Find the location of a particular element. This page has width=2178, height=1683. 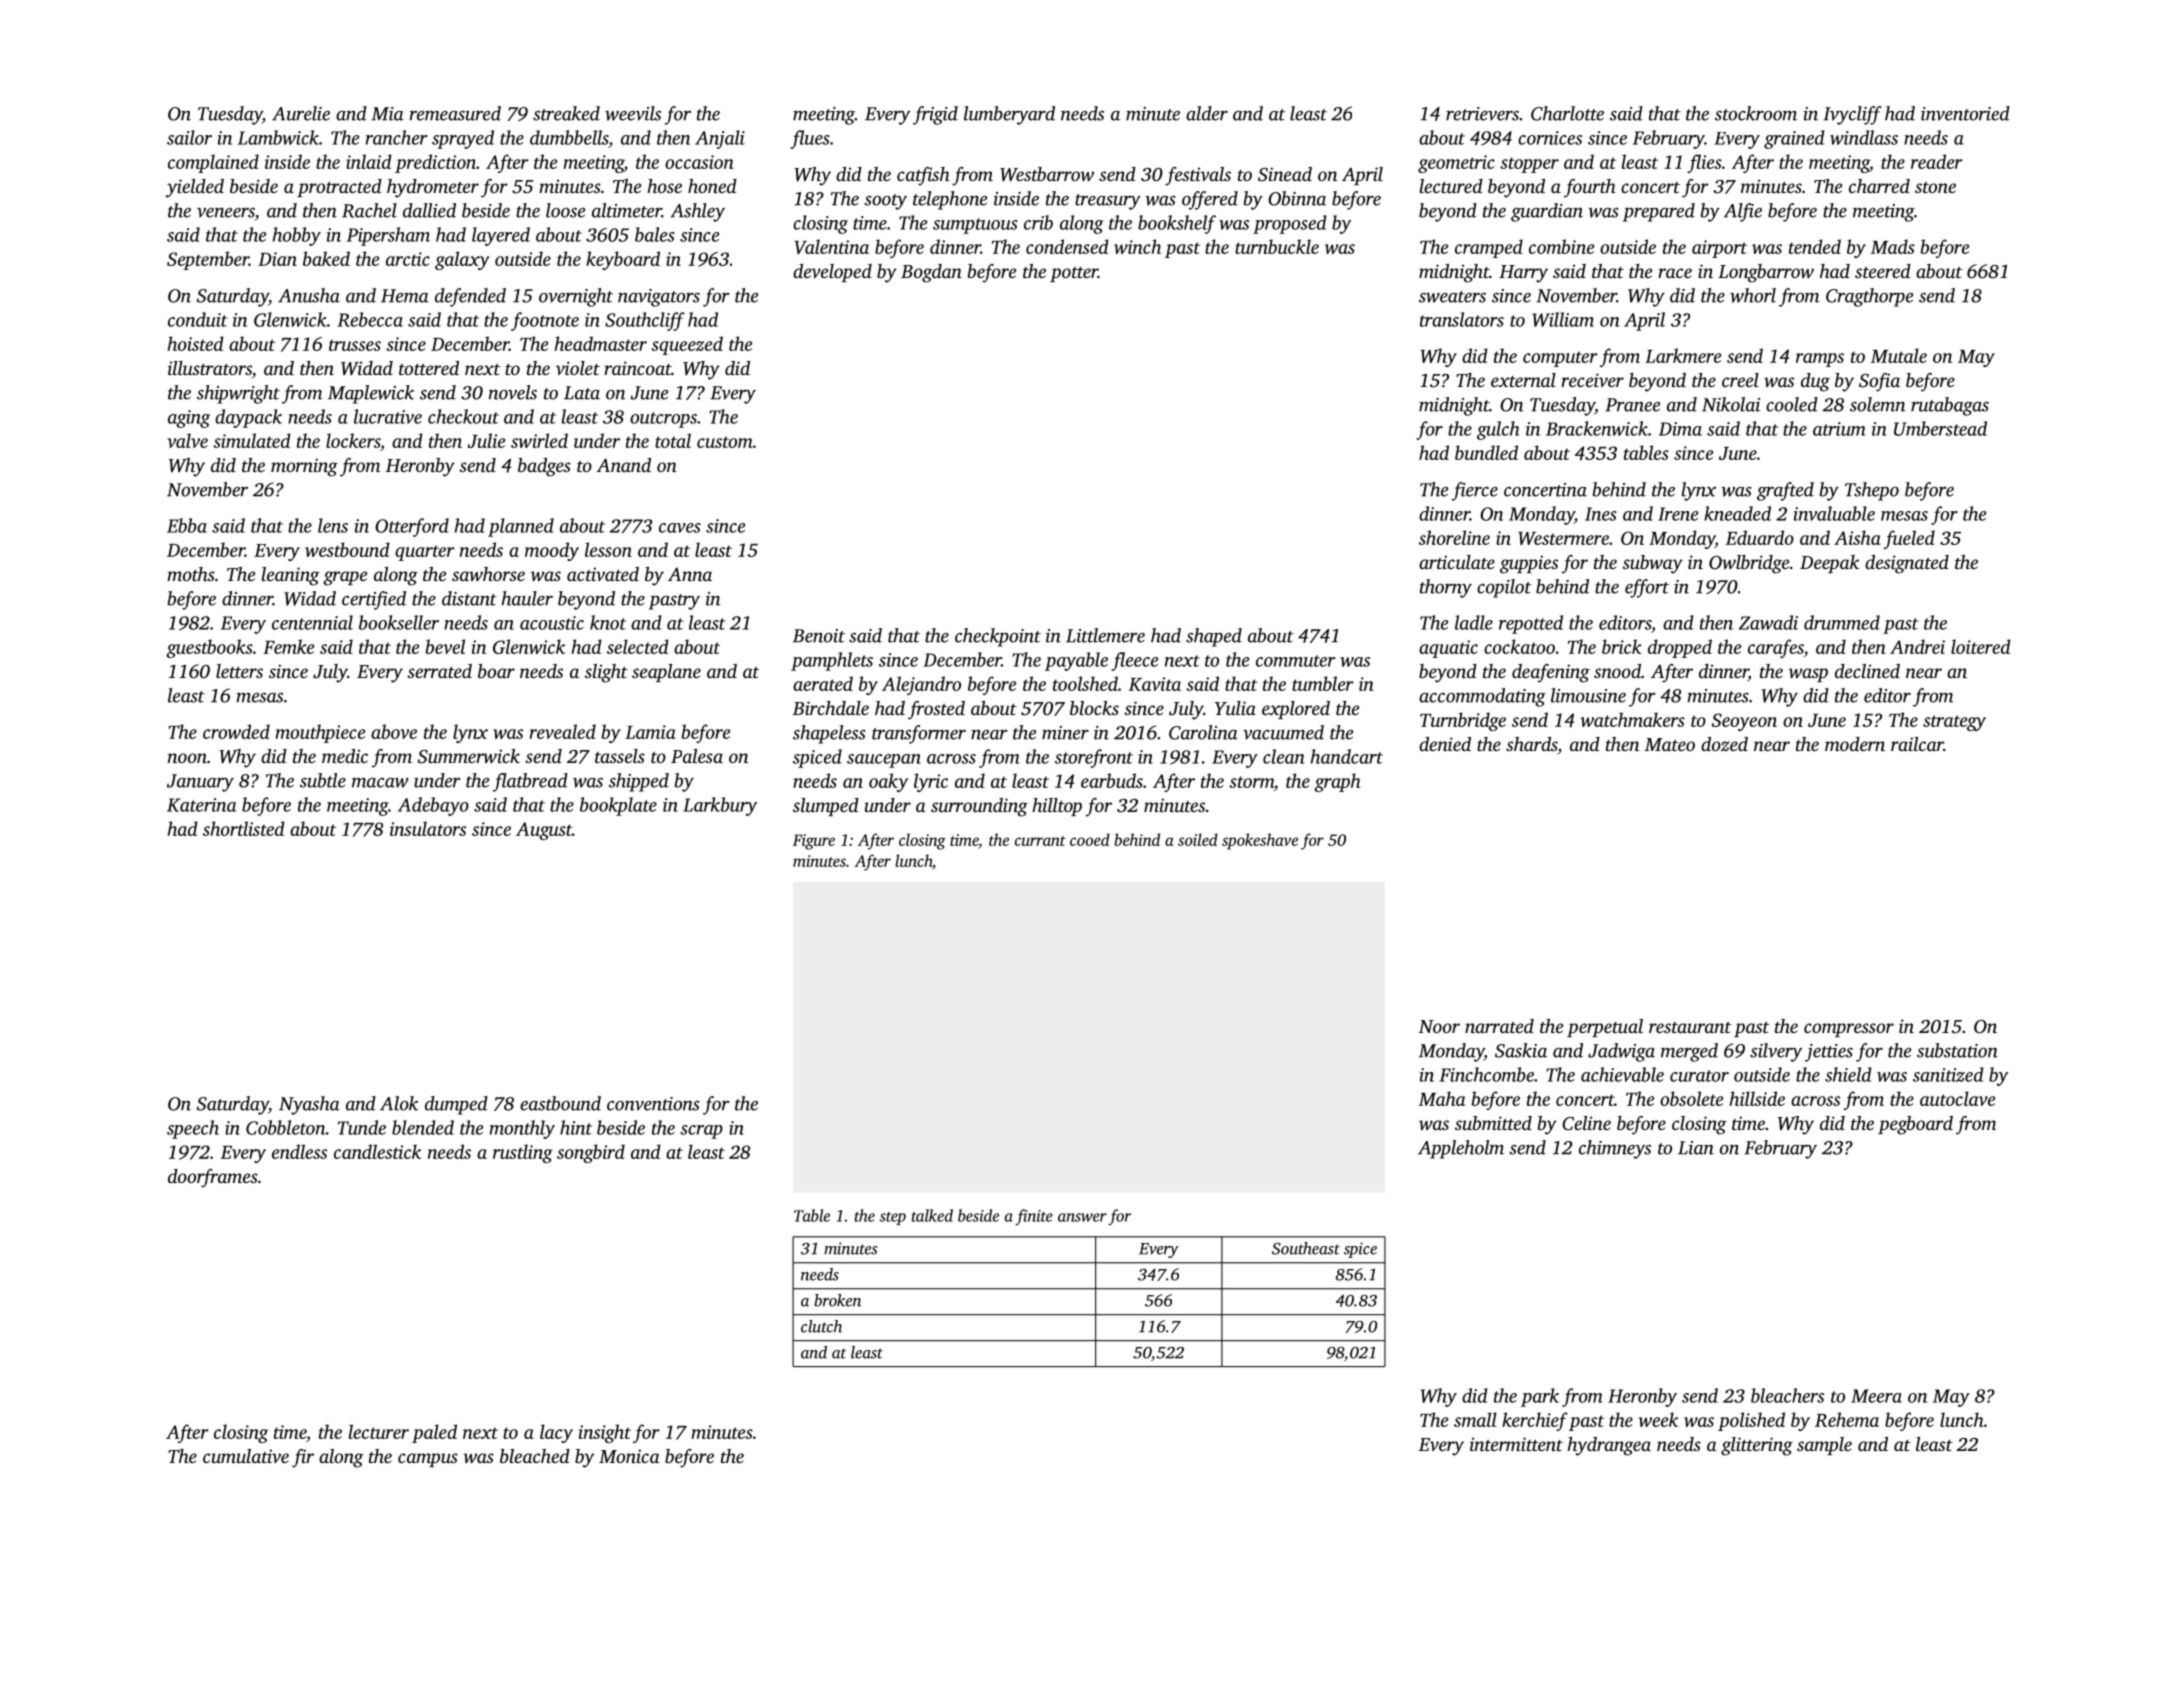

glittering is located at coordinates (1757, 1446).
